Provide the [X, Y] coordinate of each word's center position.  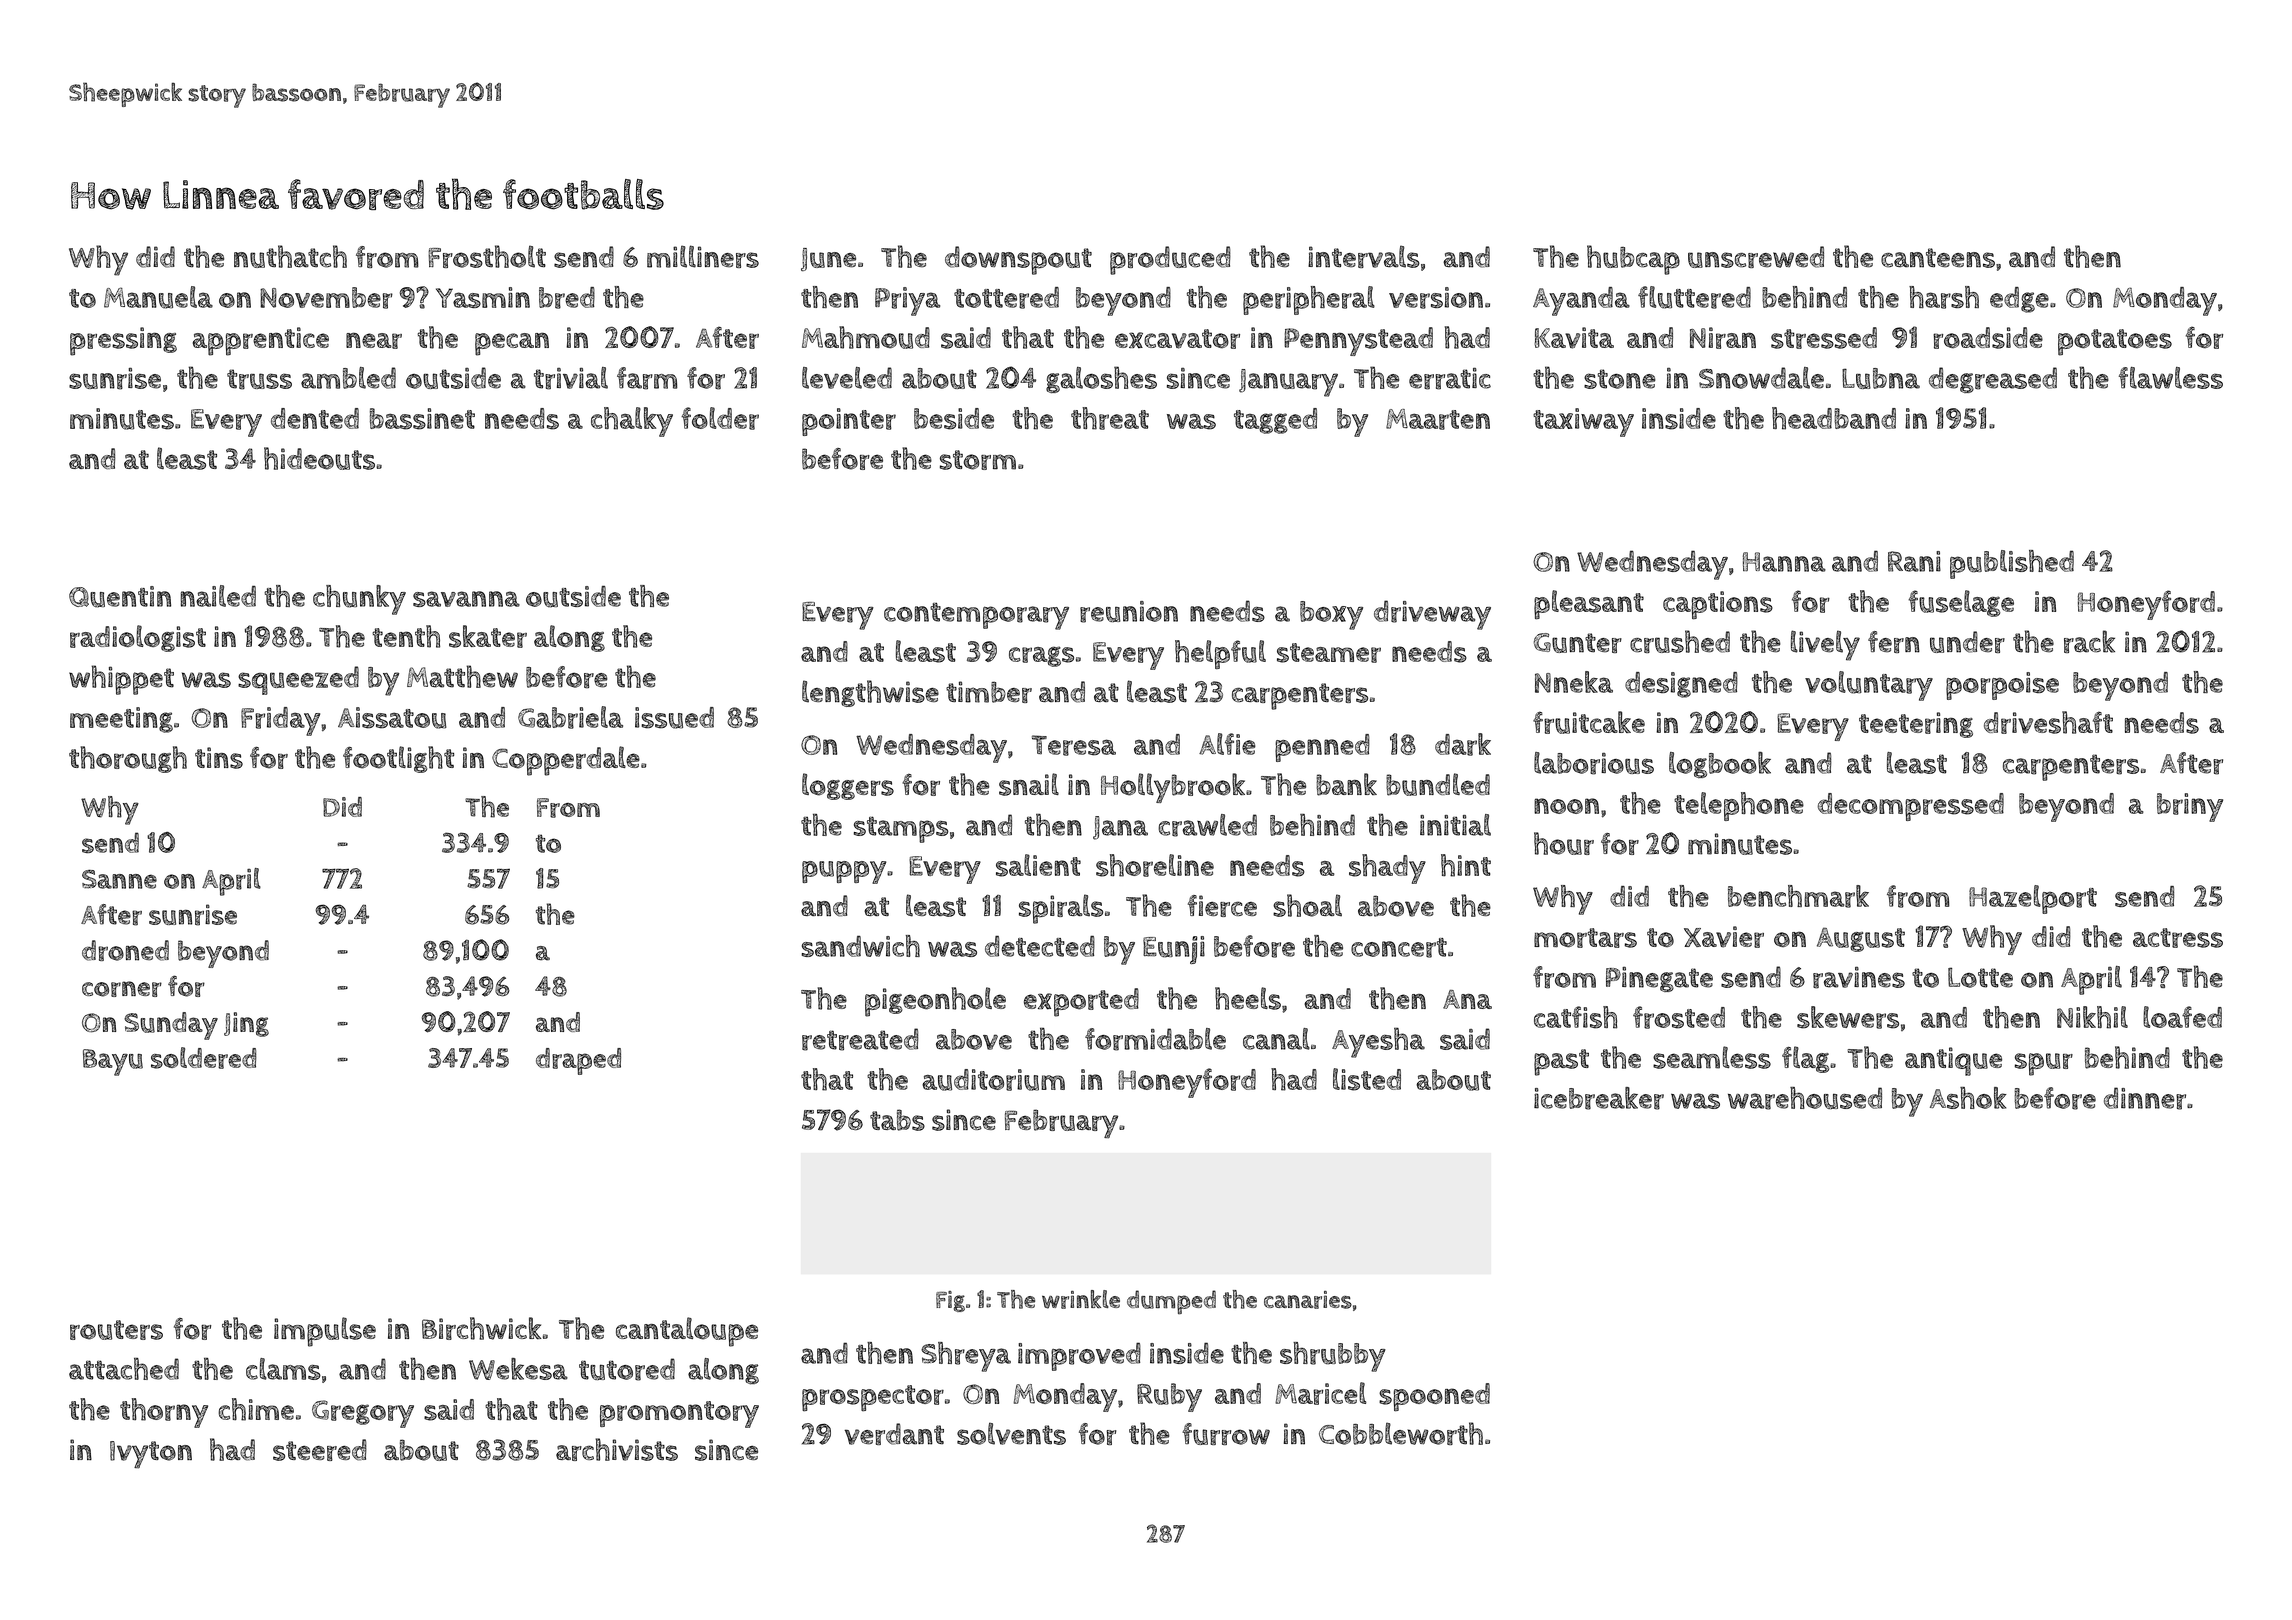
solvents [1011, 1433]
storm [978, 460]
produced [1170, 260]
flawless [2171, 378]
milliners [703, 256]
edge [2019, 300]
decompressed [1911, 807]
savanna [466, 599]
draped [578, 1061]
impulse [325, 1332]
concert [1399, 948]
